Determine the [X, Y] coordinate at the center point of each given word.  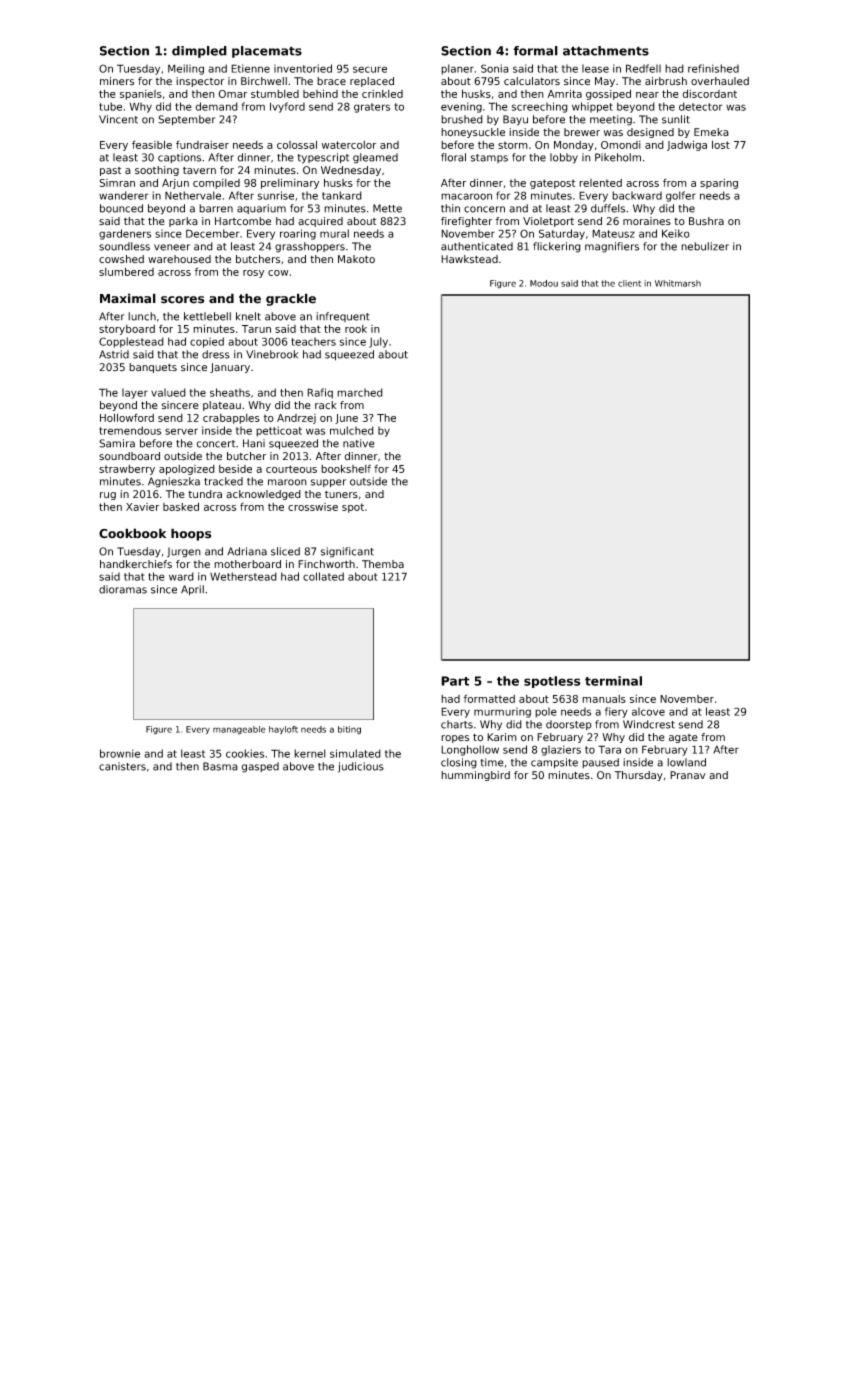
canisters [122, 766]
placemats [267, 52]
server [181, 431]
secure [370, 69]
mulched [352, 430]
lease [595, 68]
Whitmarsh [678, 283]
